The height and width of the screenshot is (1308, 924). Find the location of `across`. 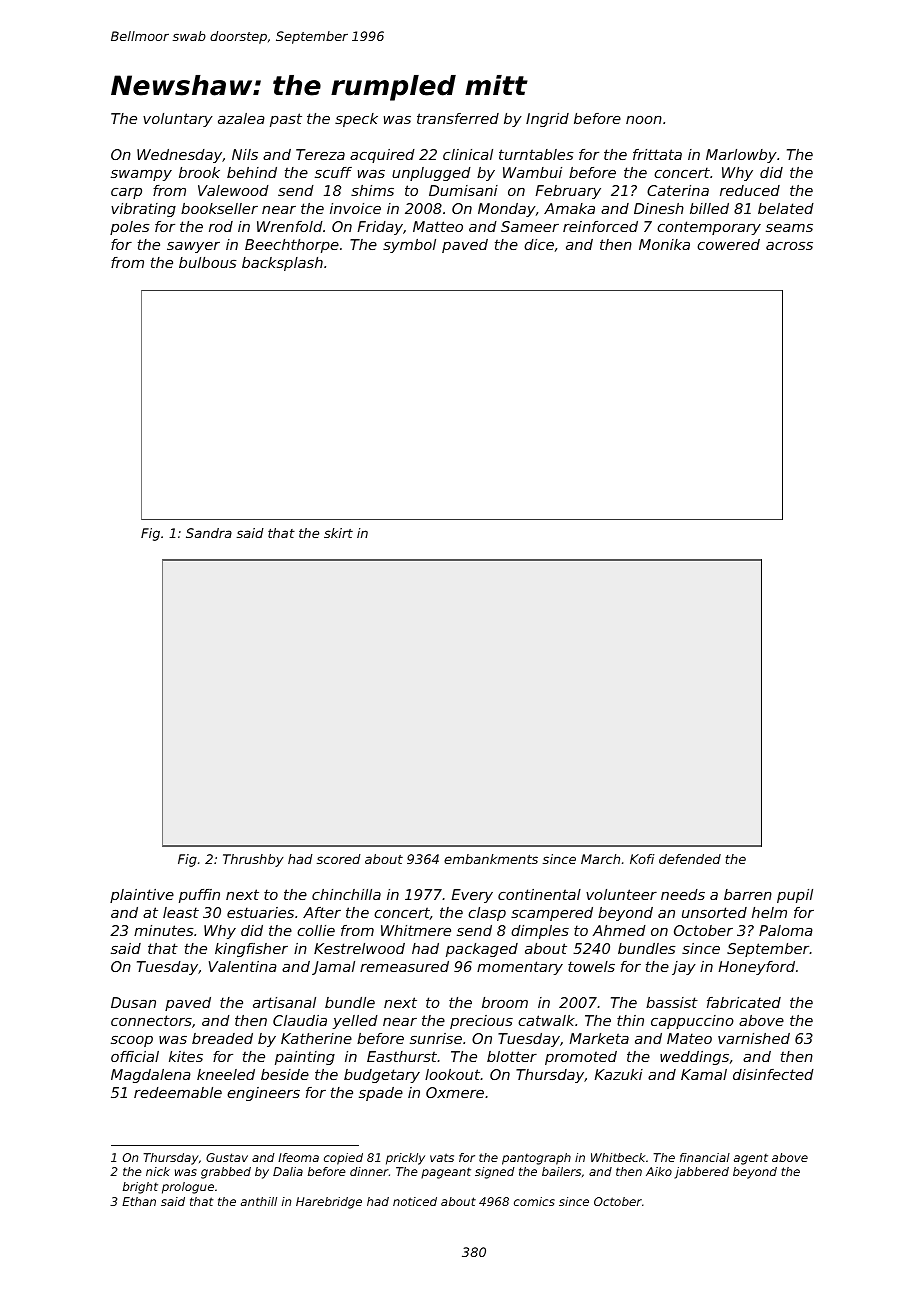

across is located at coordinates (789, 246).
